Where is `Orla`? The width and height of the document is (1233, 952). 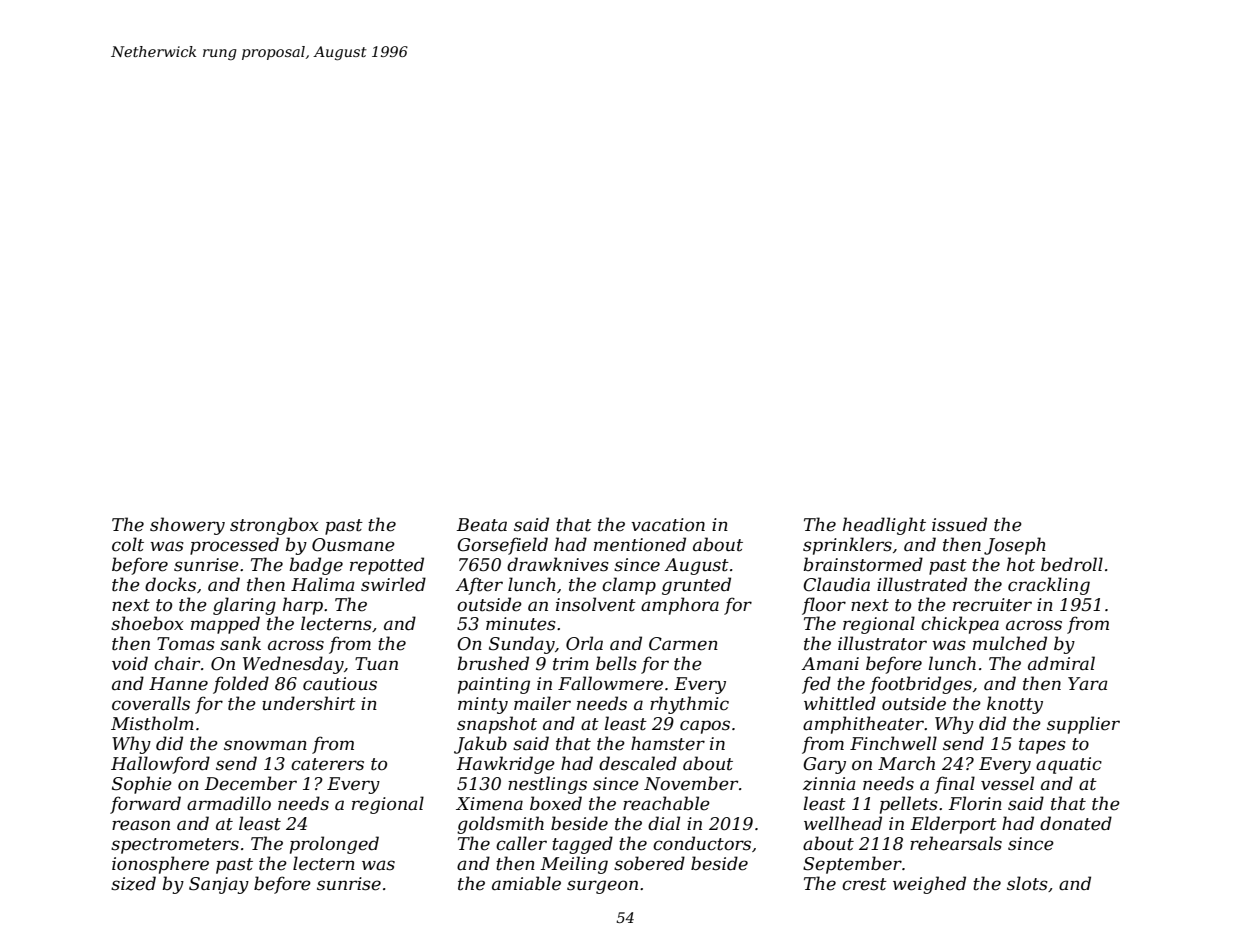 Orla is located at coordinates (584, 643).
